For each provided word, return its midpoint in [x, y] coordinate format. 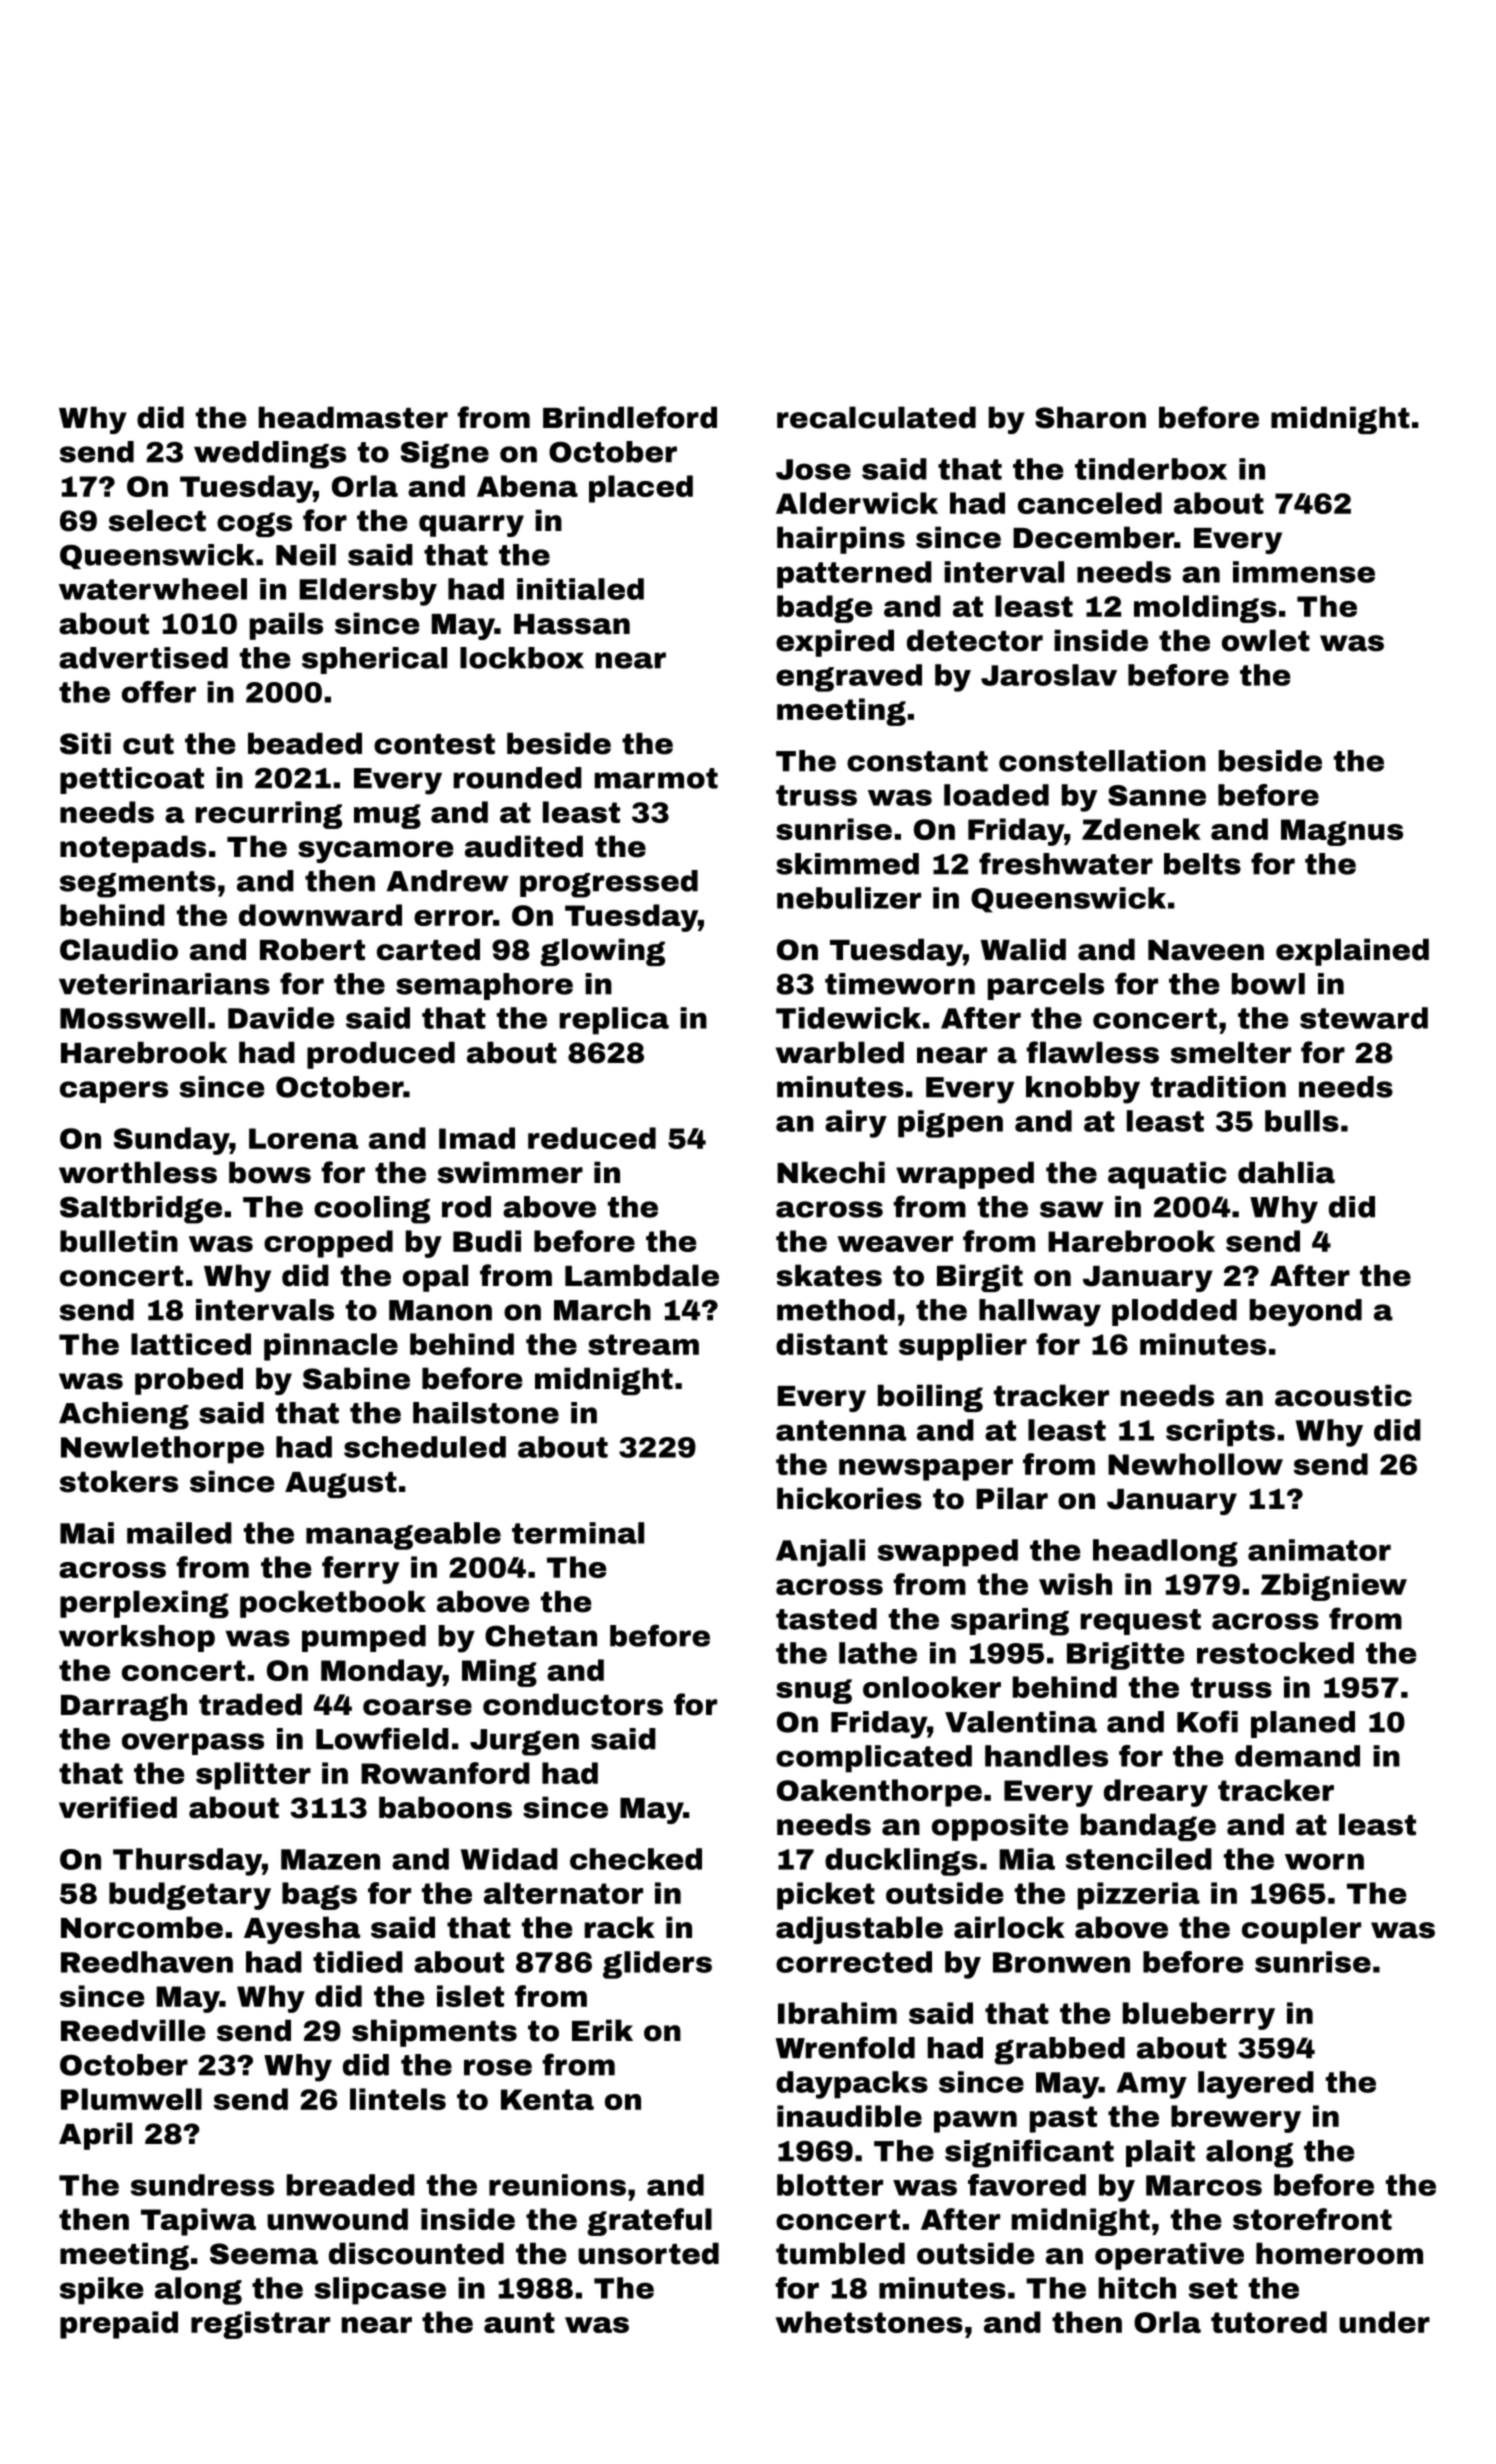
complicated [874, 1759]
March [602, 1310]
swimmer [510, 1172]
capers [114, 1092]
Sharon [1090, 417]
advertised [143, 658]
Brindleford [630, 417]
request [1141, 1622]
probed [189, 1381]
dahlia [1286, 1172]
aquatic [1167, 1175]
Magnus [1342, 832]
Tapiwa [198, 2222]
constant [917, 761]
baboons [445, 1807]
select [157, 520]
